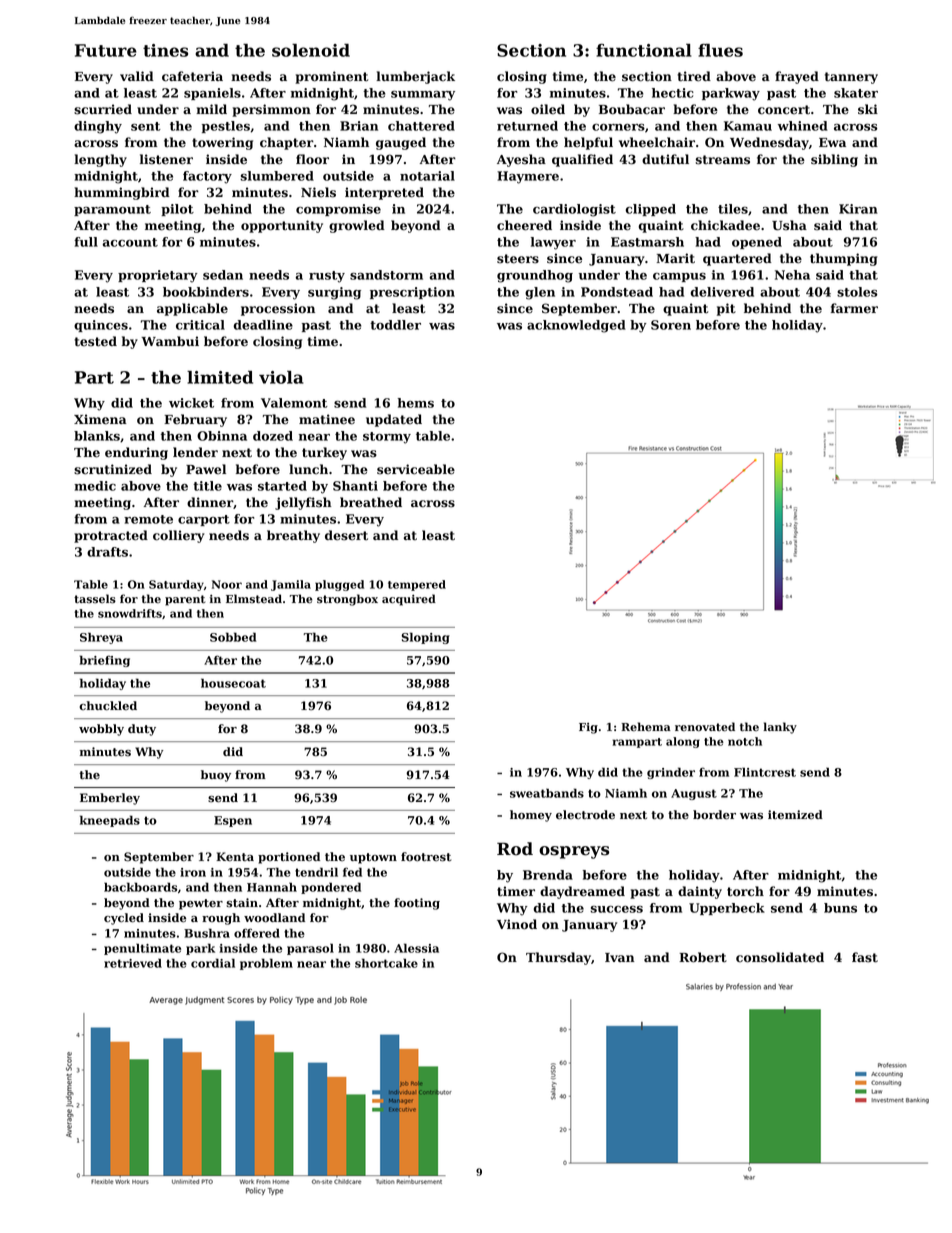 The height and width of the screenshot is (1233, 952). I want to click on dutiful, so click(665, 159).
